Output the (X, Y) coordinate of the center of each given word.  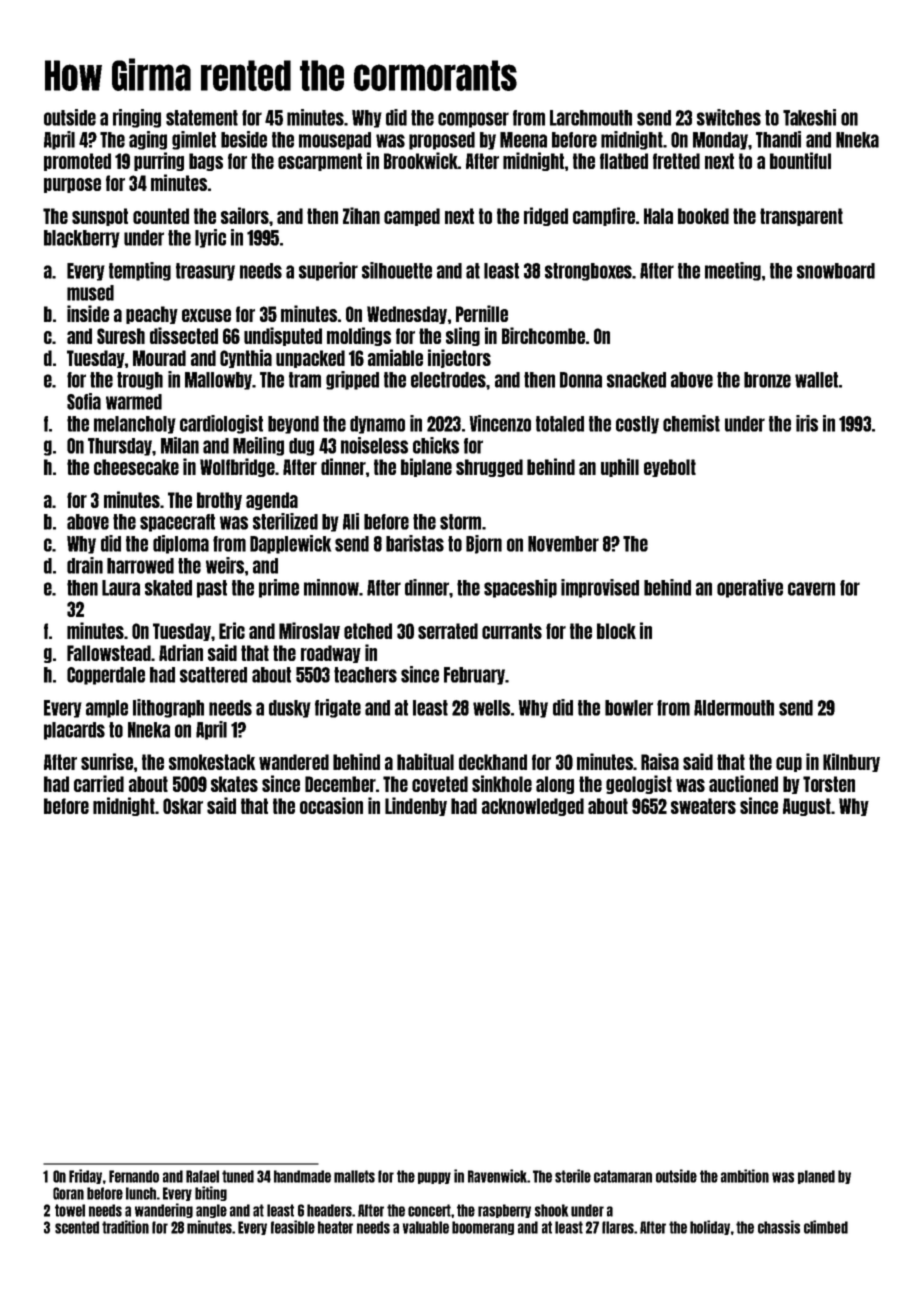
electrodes (448, 380)
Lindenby (416, 806)
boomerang (483, 1228)
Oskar (183, 806)
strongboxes (589, 272)
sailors (245, 215)
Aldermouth (734, 708)
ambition (745, 1176)
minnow (331, 587)
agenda (272, 501)
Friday (85, 1176)
